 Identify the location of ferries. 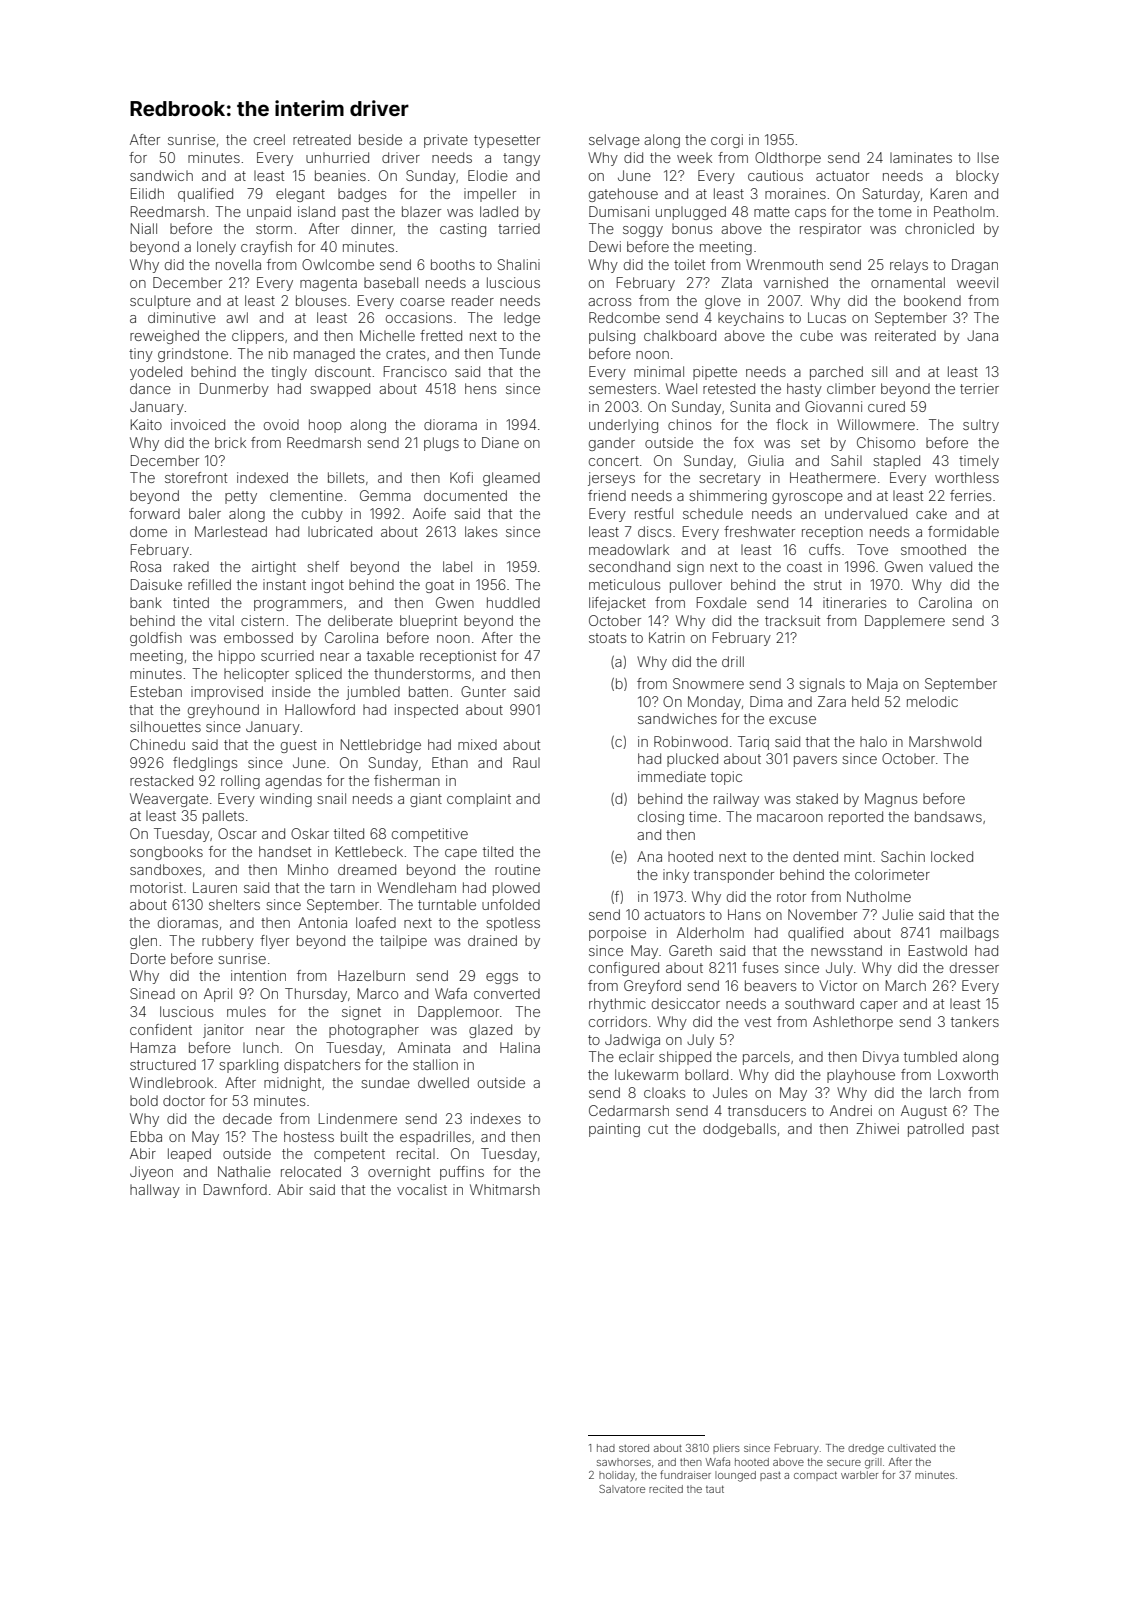
(970, 495).
